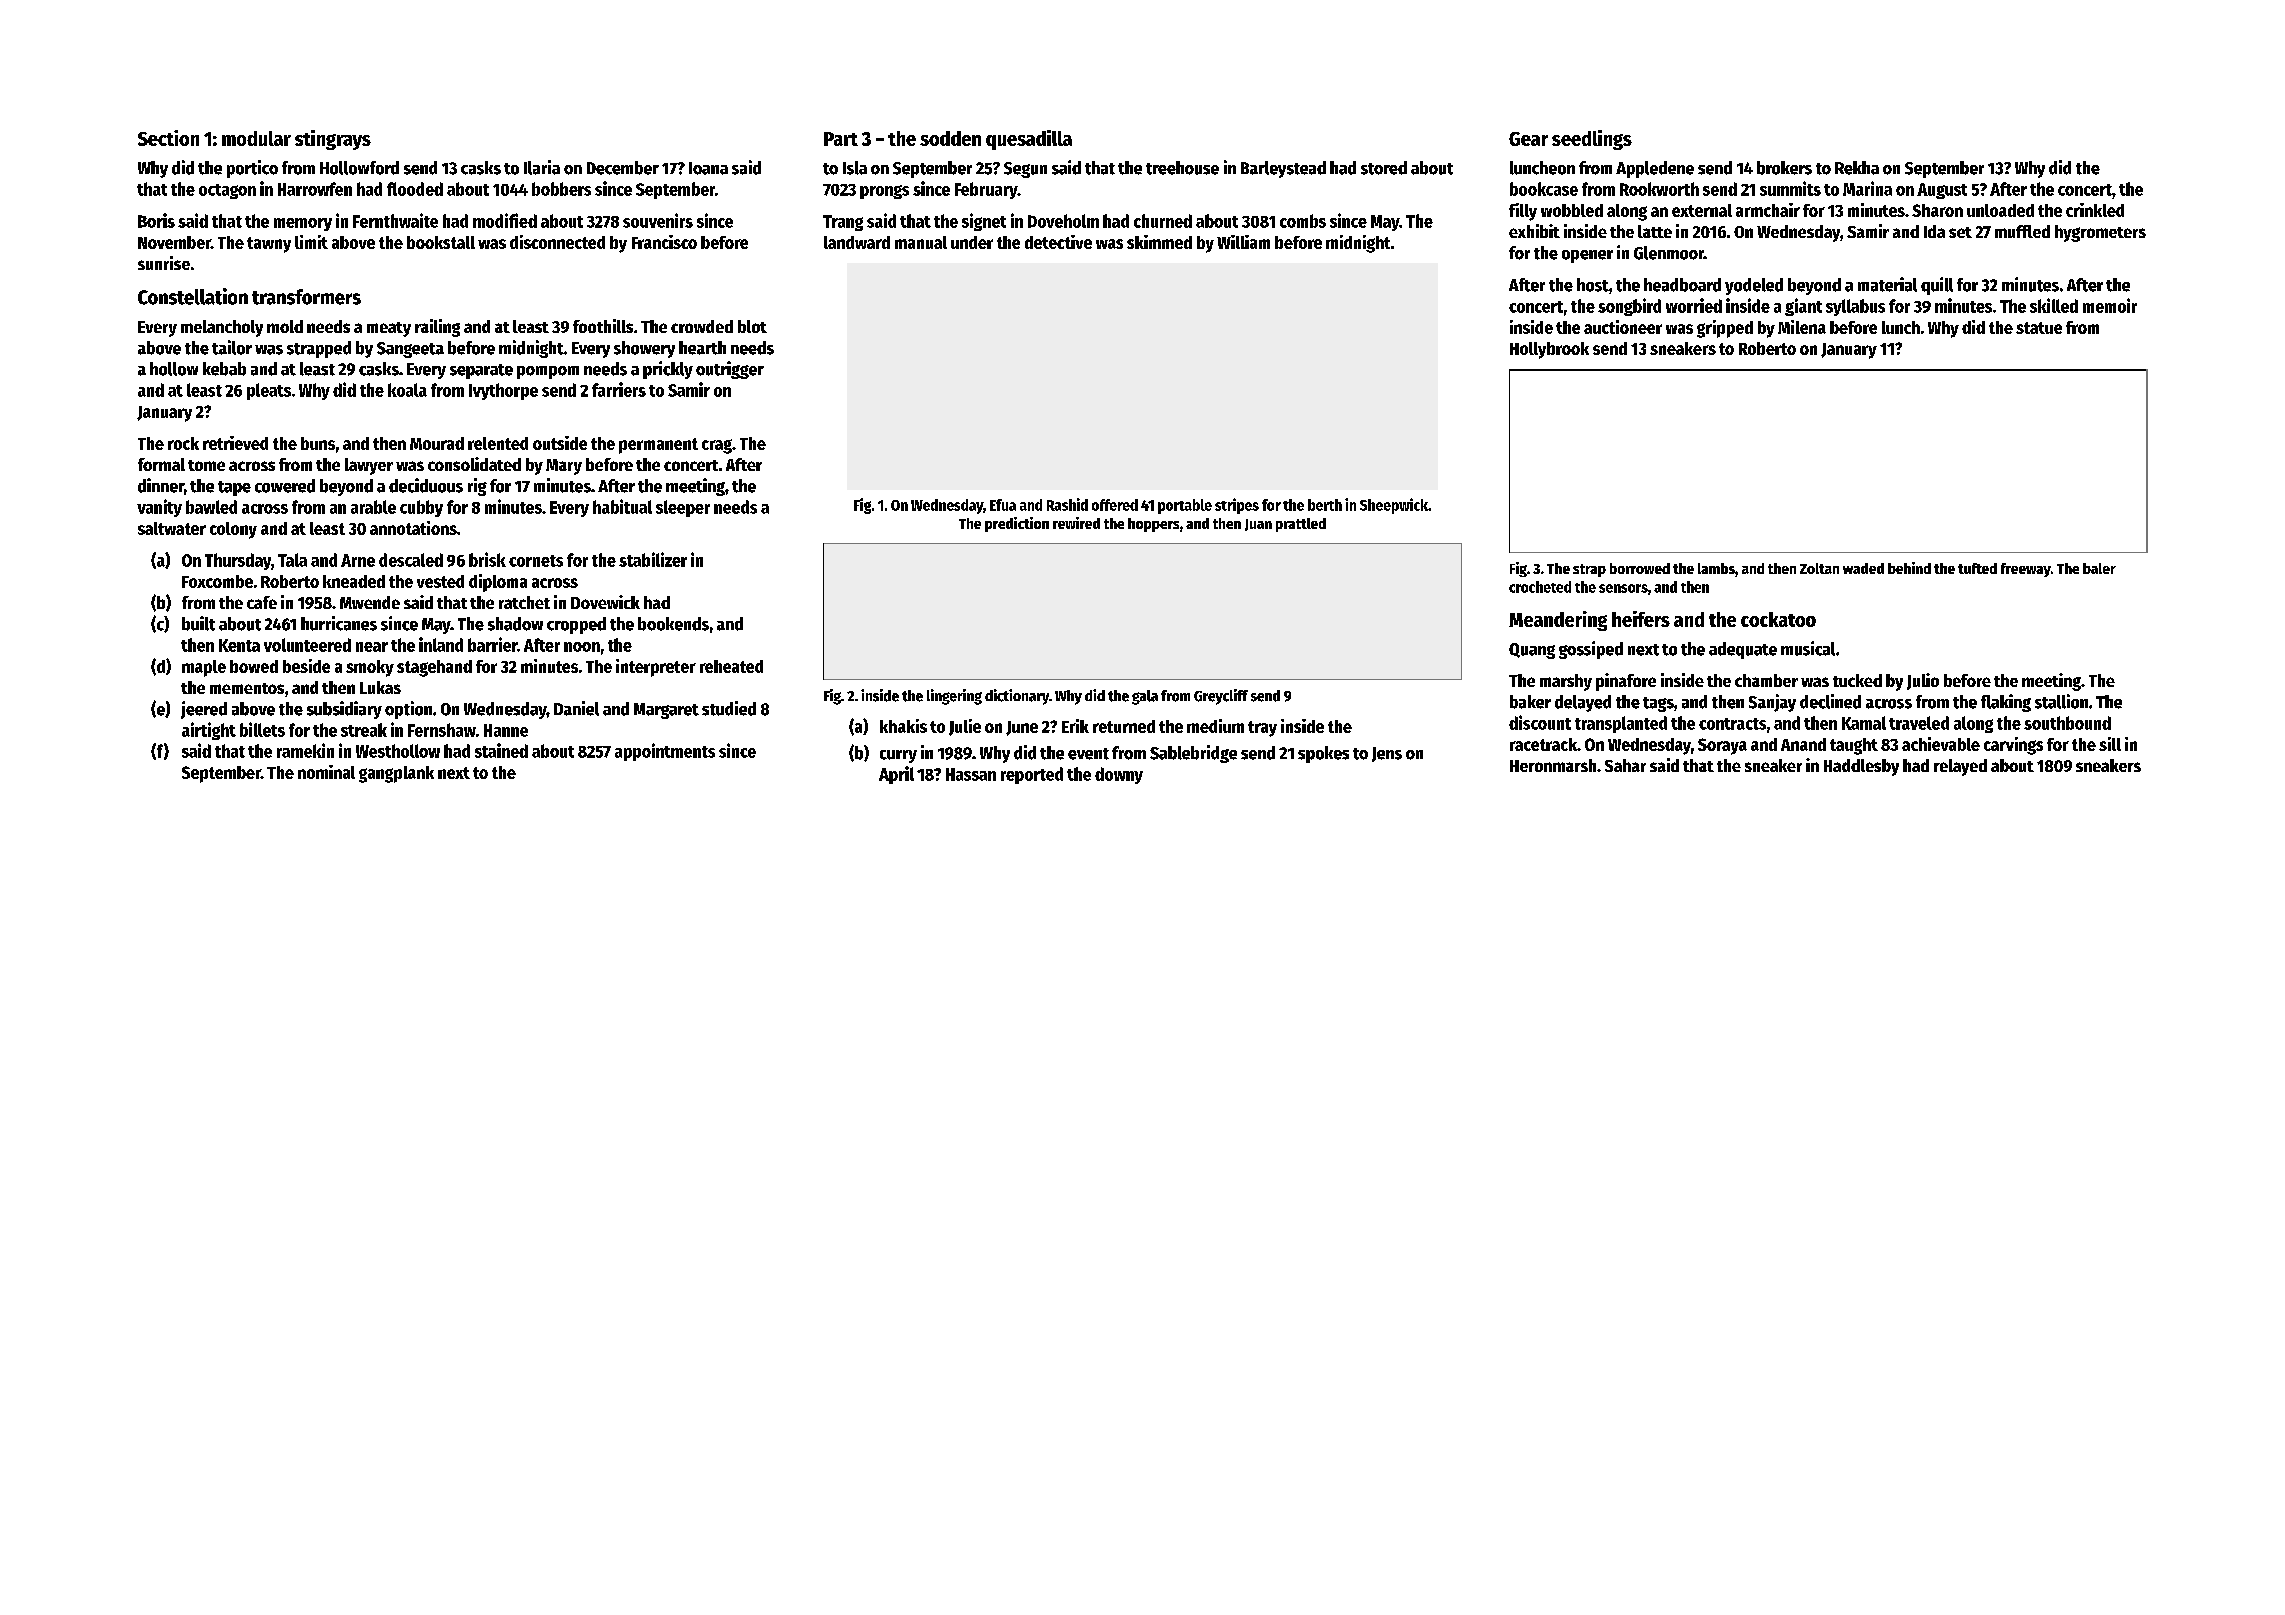 The width and height of the screenshot is (2285, 1615). I want to click on Hollybrook, so click(1549, 350).
